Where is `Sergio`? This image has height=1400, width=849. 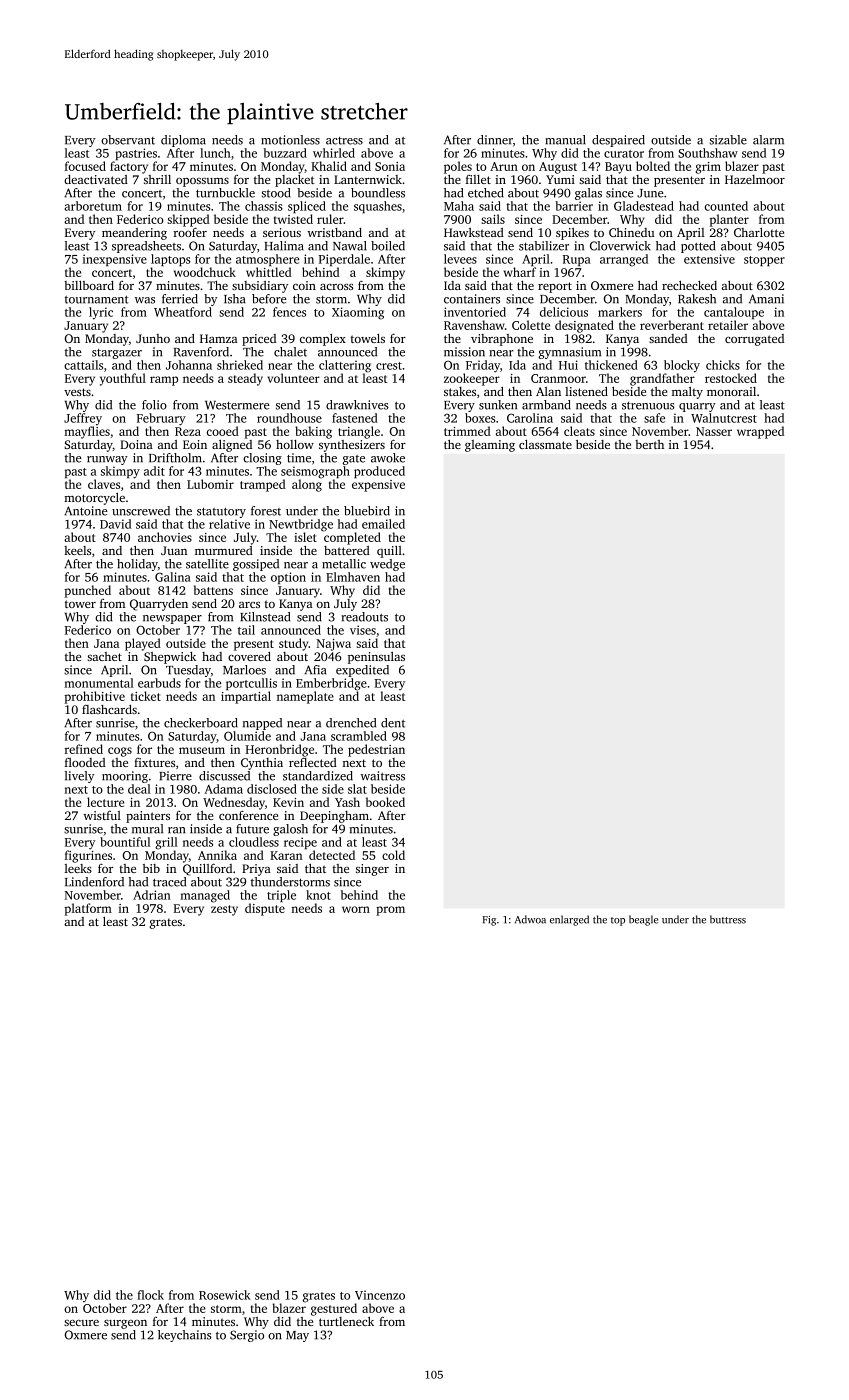
Sergio is located at coordinates (247, 1336).
